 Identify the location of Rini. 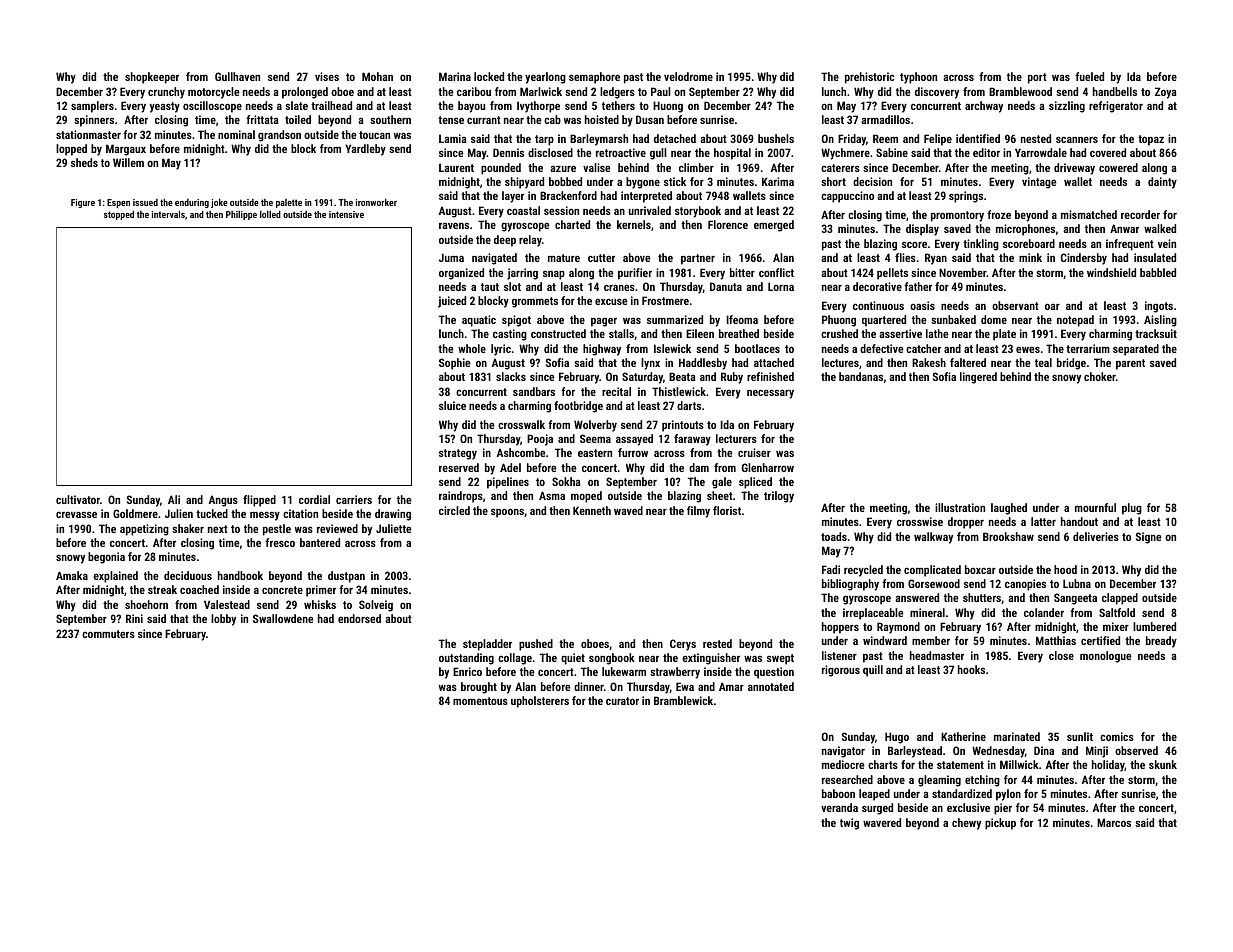
(134, 618).
